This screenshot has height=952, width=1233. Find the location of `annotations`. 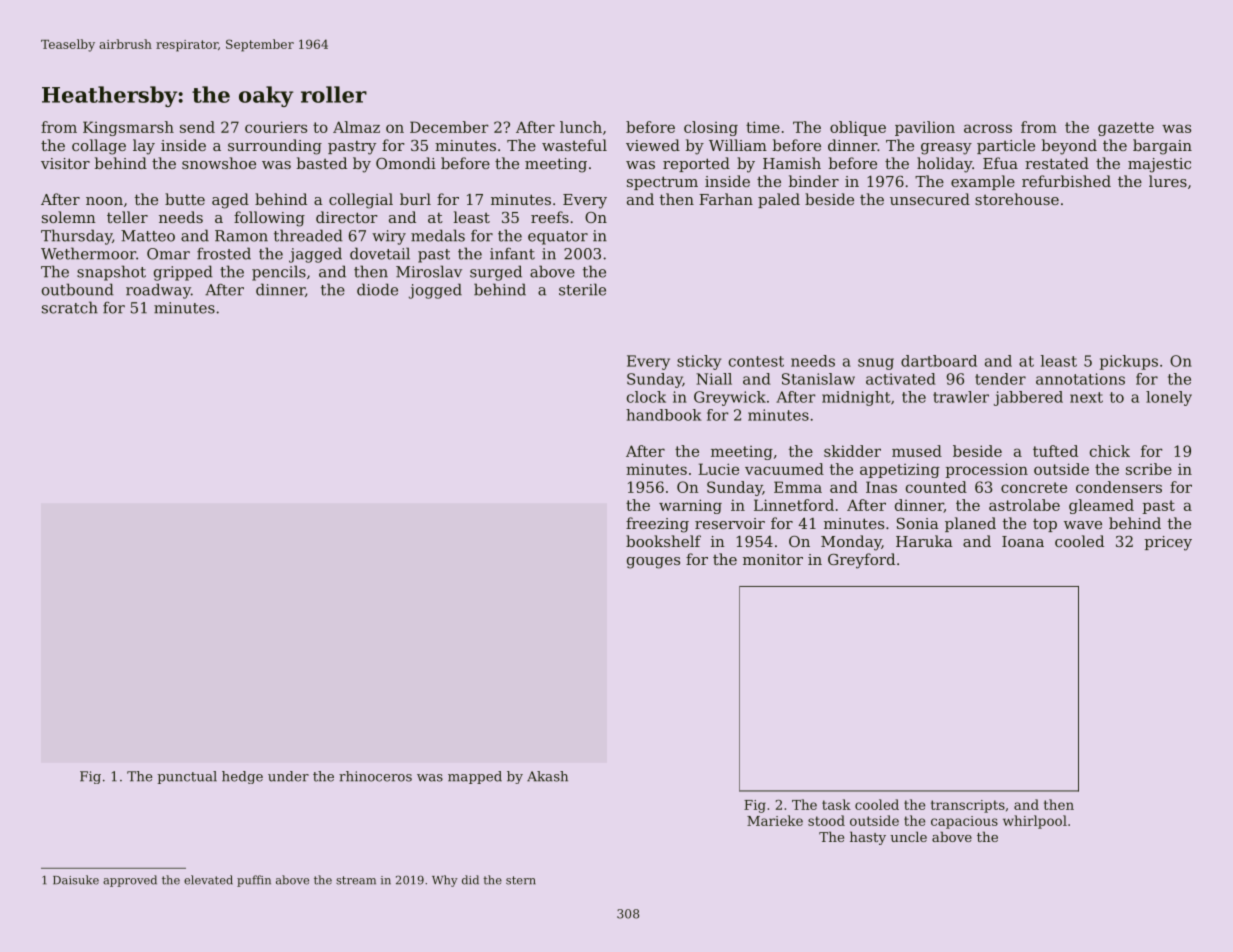

annotations is located at coordinates (1080, 379).
